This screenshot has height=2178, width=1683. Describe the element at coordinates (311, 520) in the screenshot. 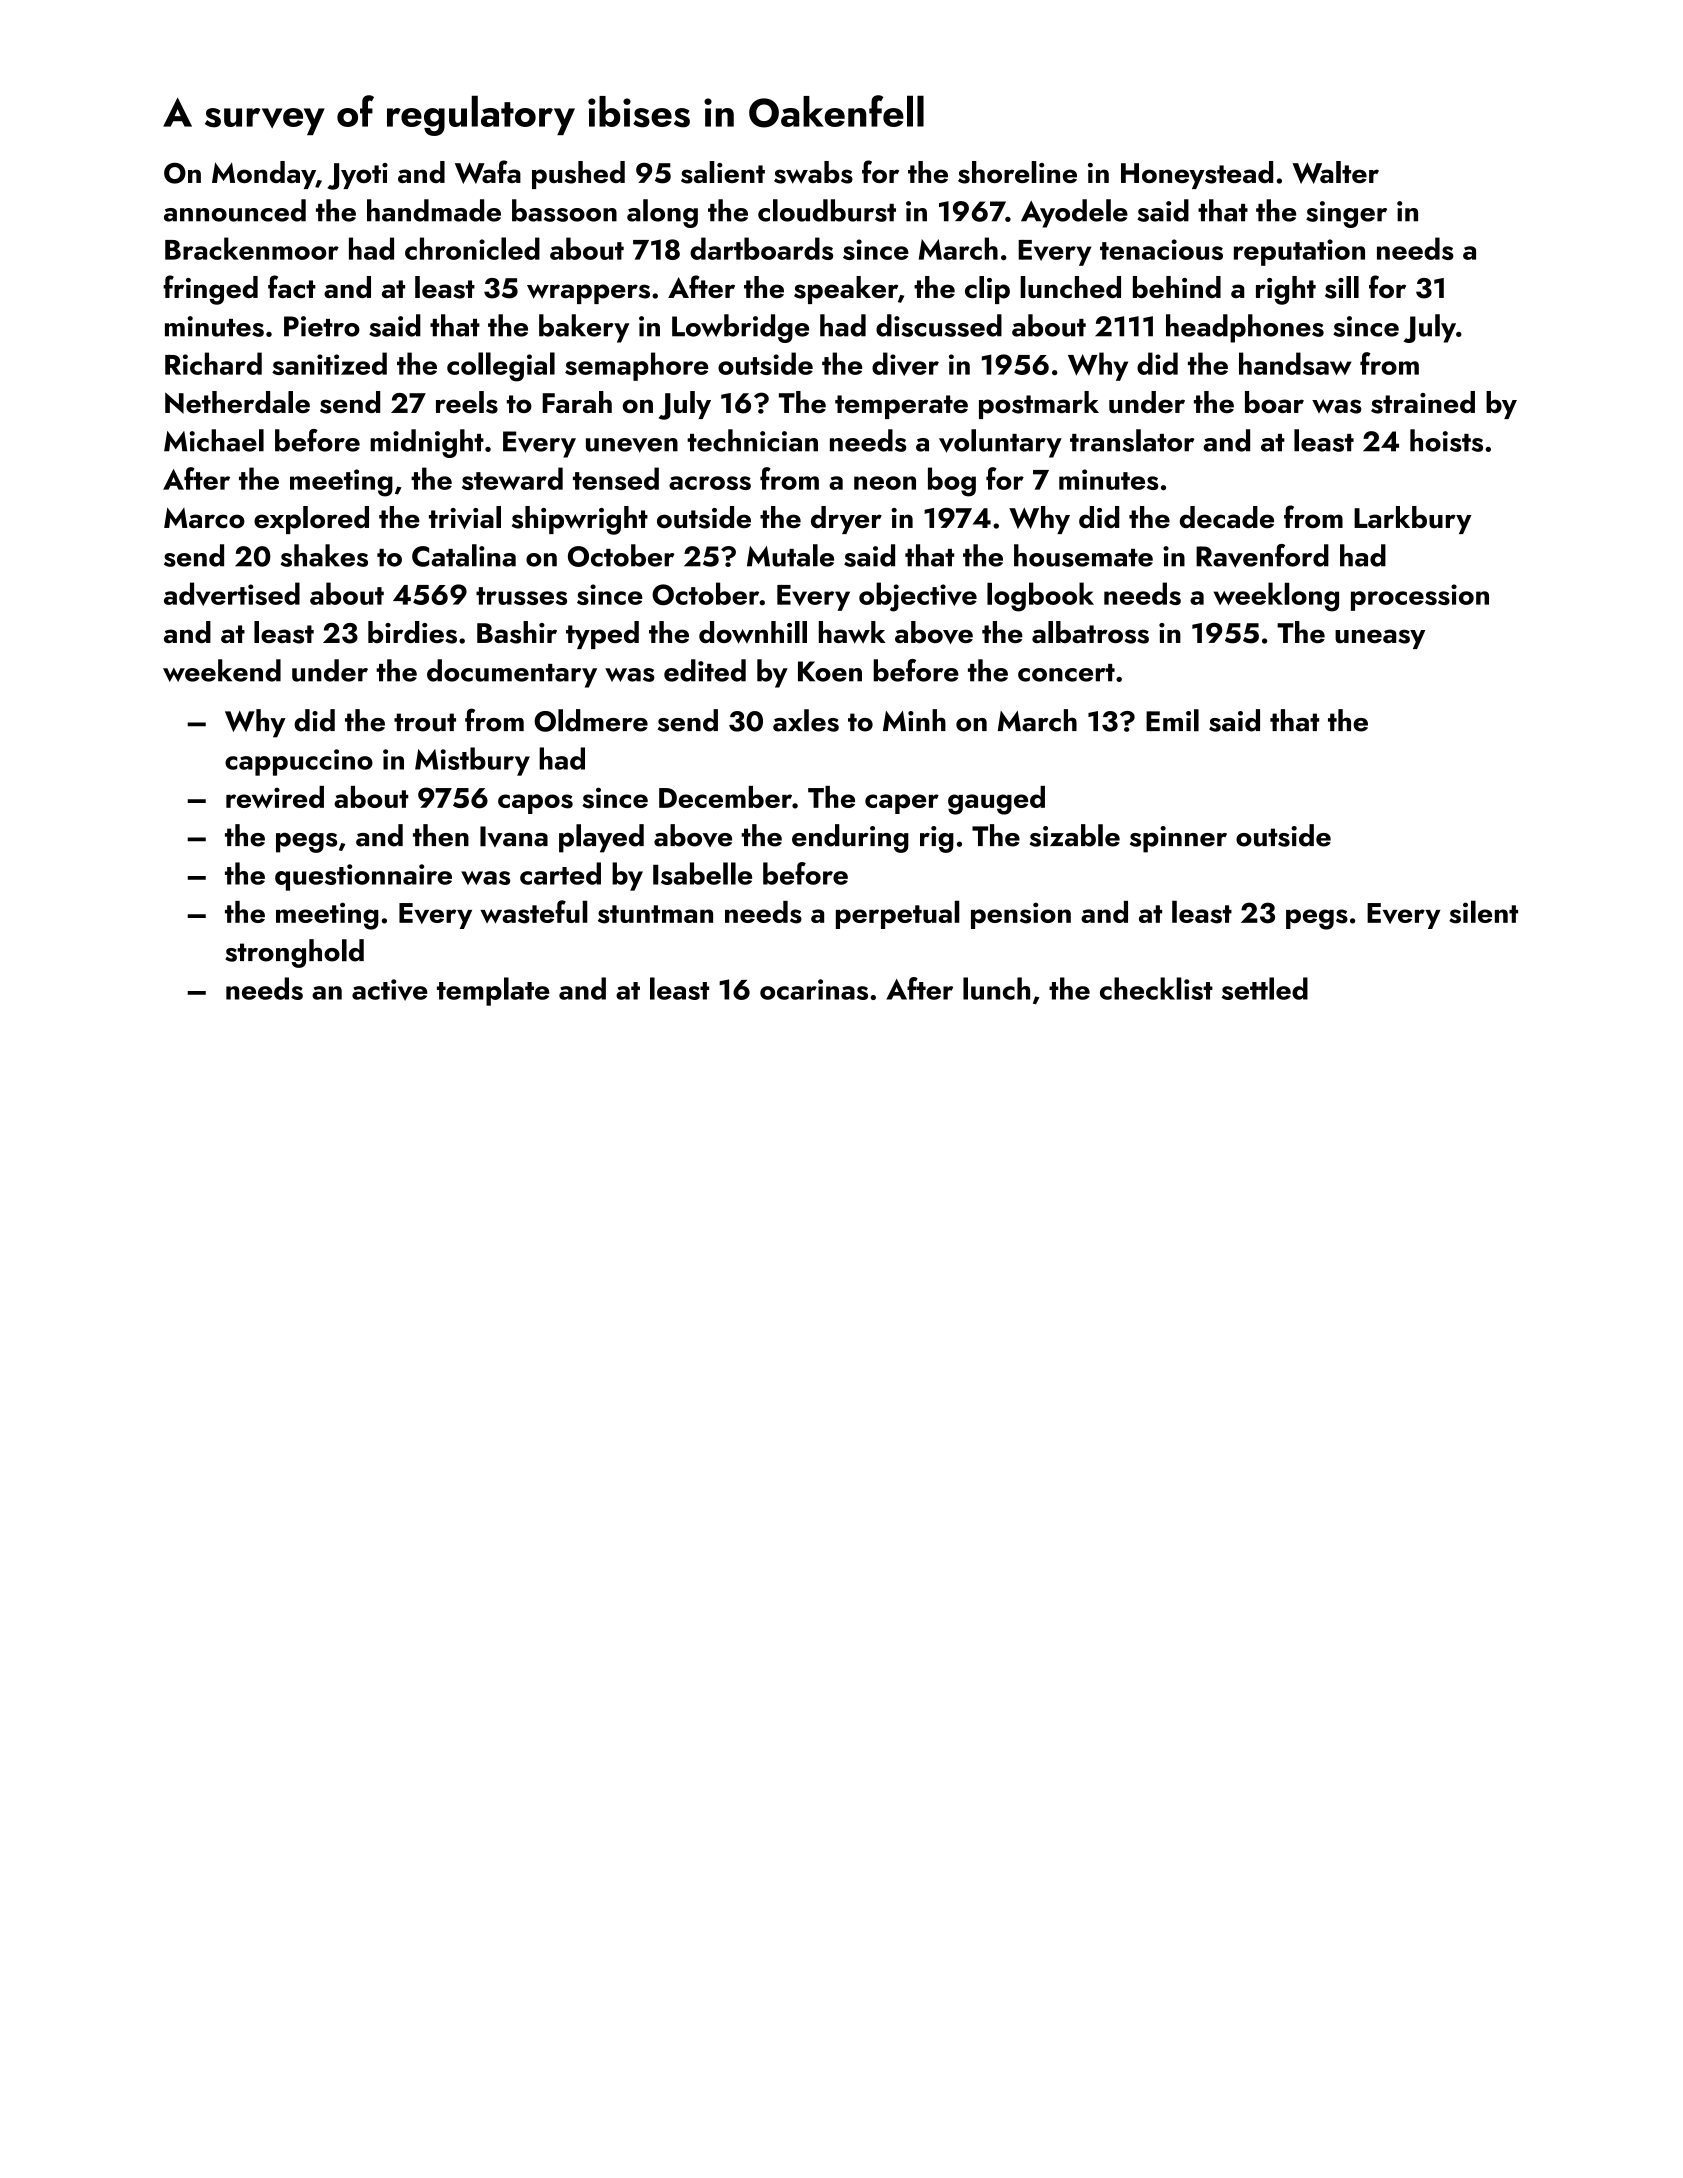

I see `explored` at that location.
